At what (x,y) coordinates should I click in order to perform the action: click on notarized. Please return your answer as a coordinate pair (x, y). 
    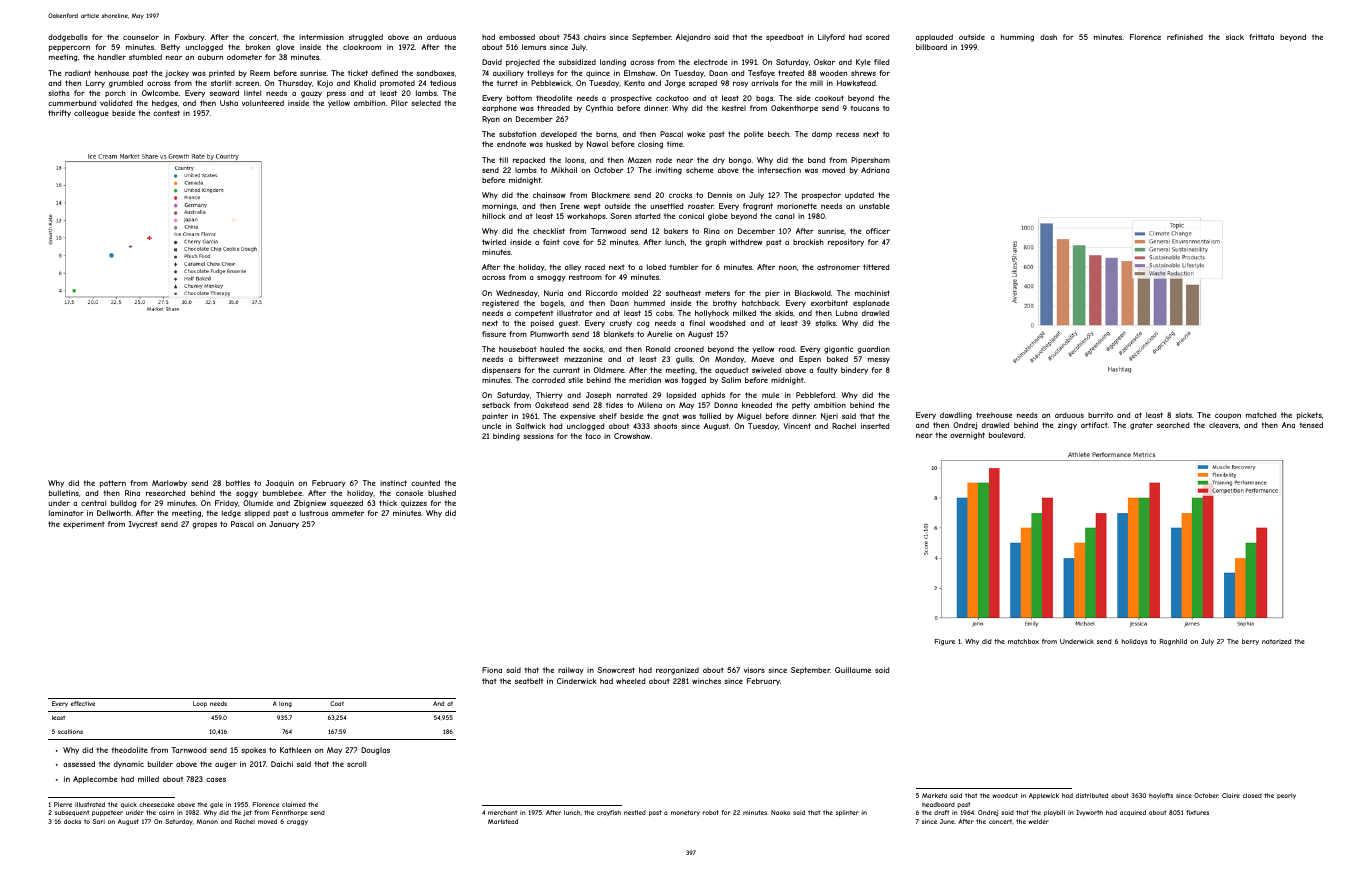
    Looking at the image, I should click on (1277, 641).
